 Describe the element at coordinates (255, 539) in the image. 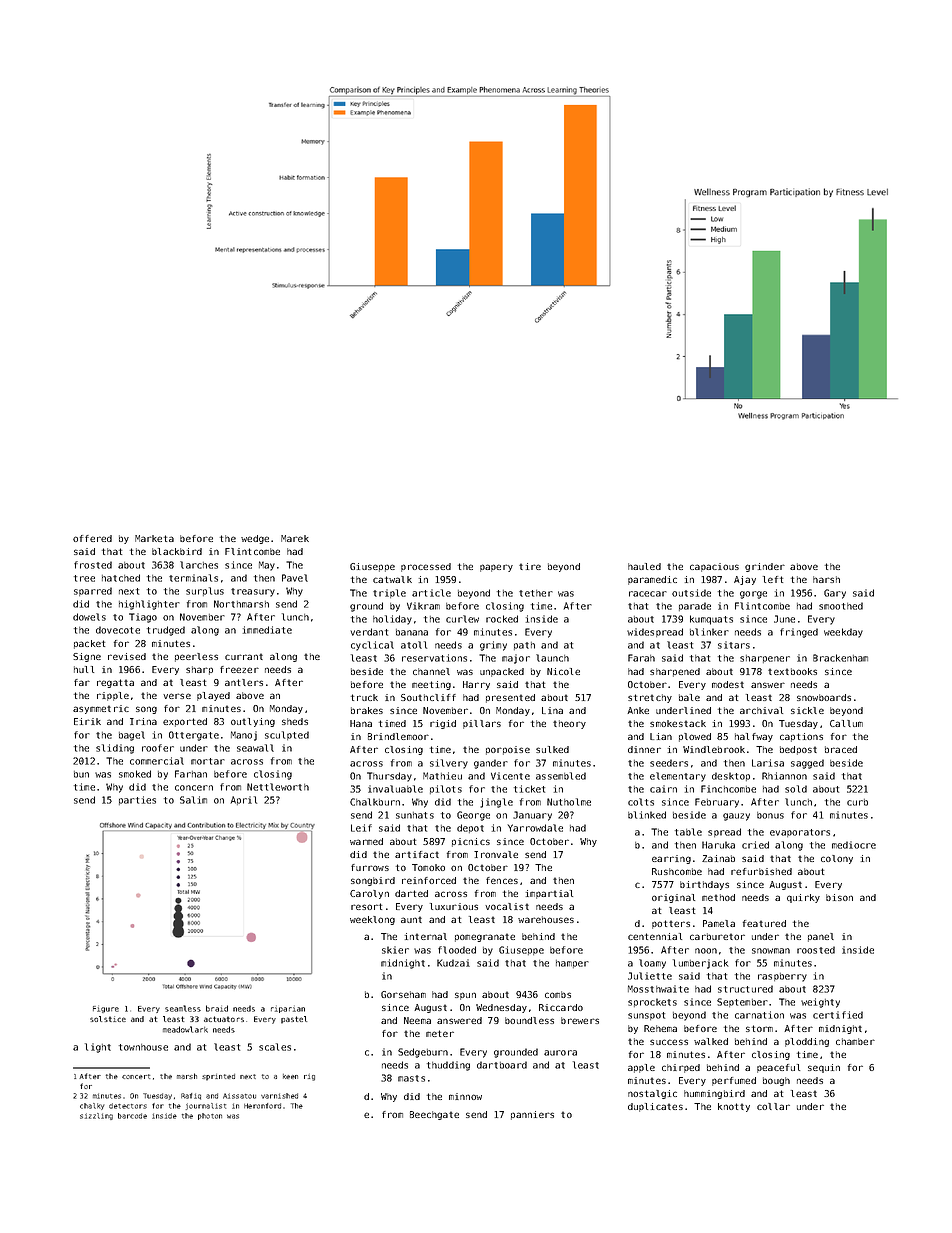

I see `wedge` at that location.
